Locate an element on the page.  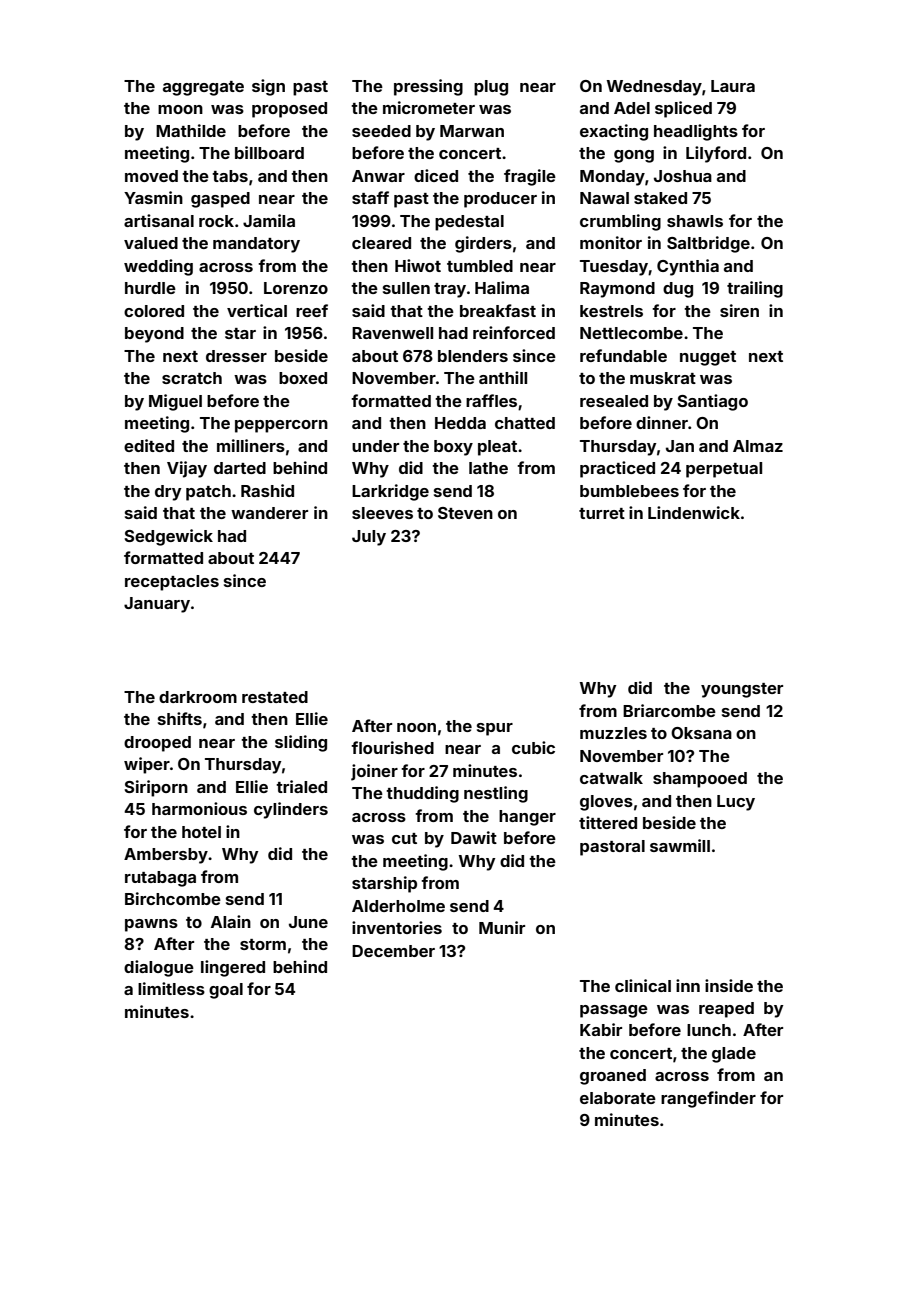
artisanal is located at coordinates (159, 220).
